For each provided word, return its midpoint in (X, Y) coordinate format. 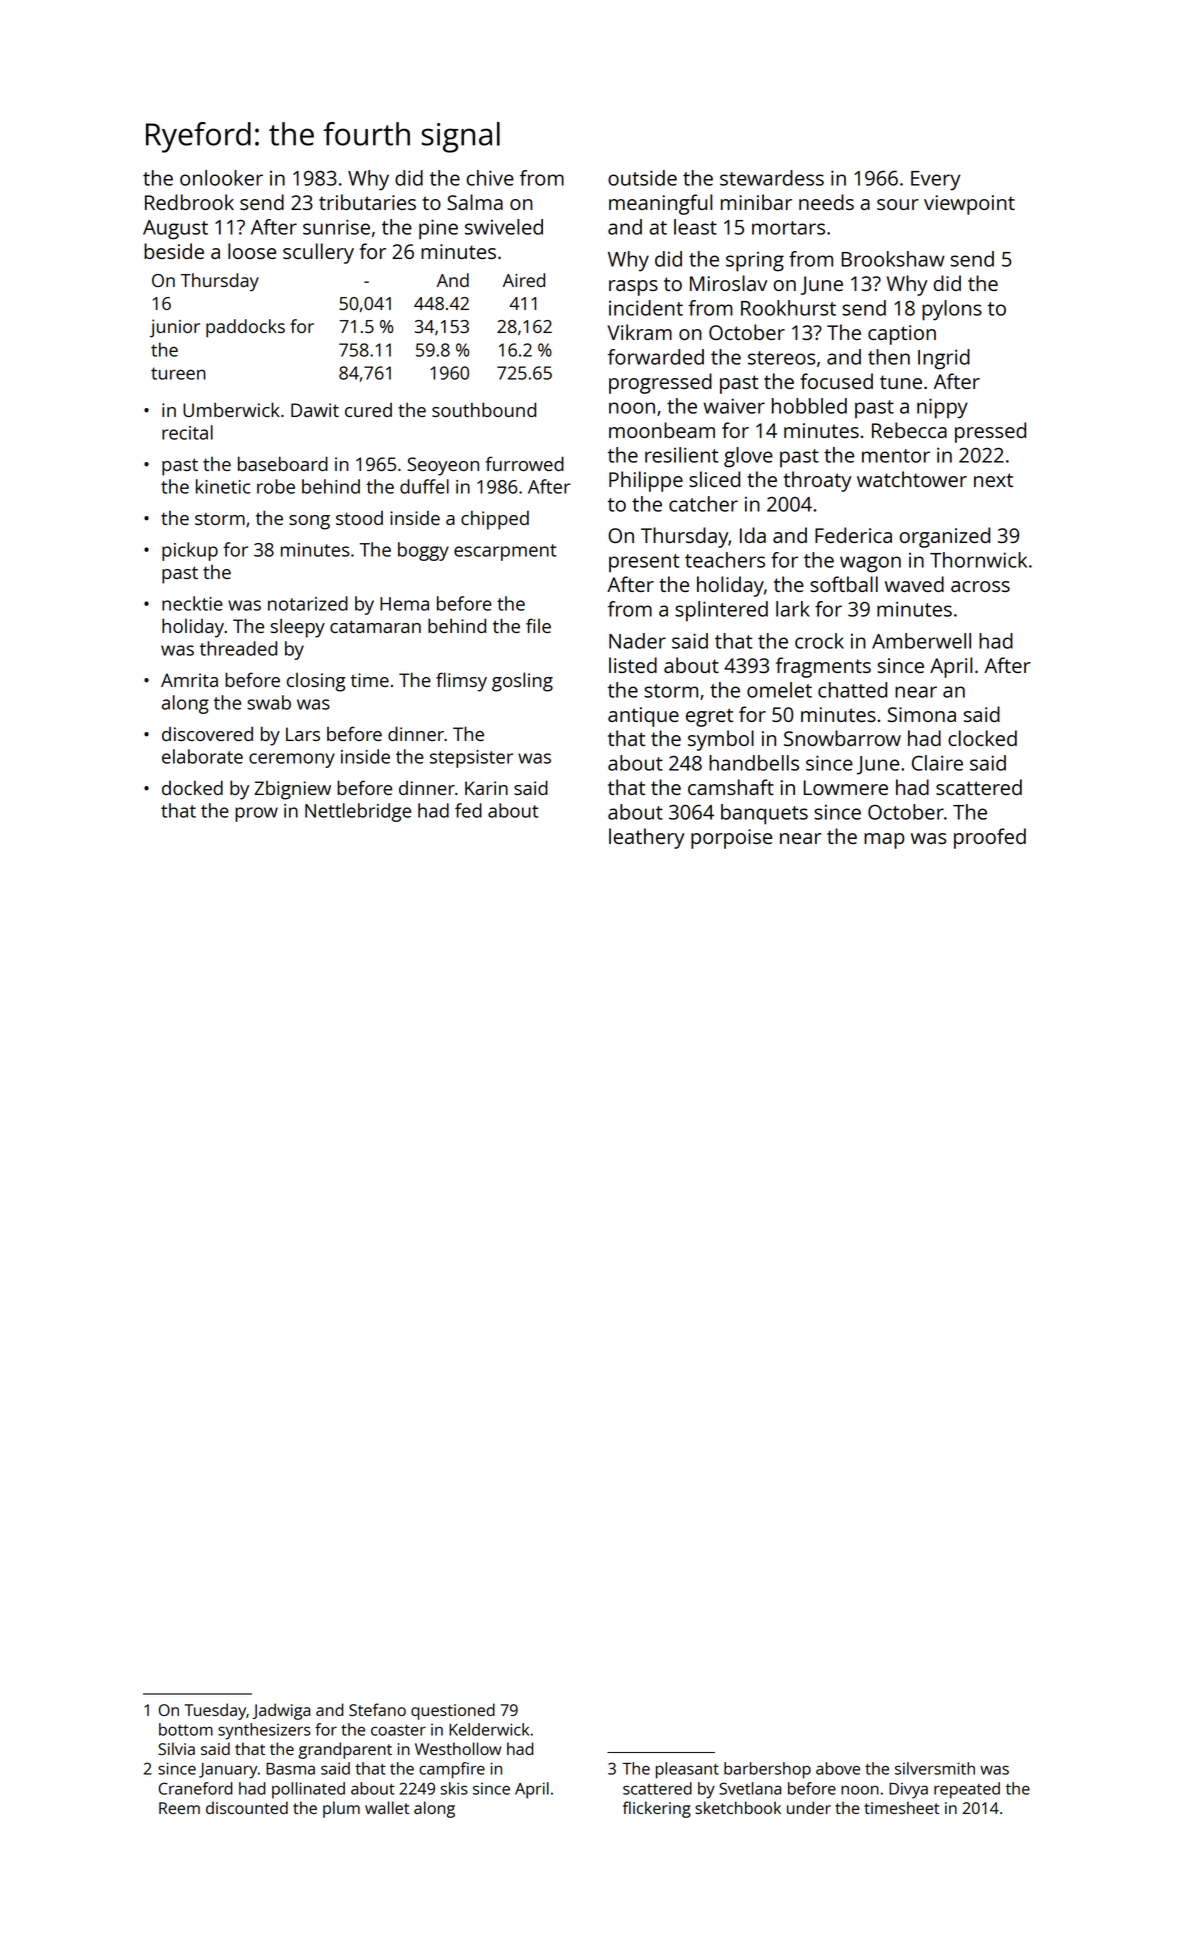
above (838, 1768)
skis (454, 1788)
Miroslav (728, 283)
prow (256, 814)
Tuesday (215, 1711)
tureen (178, 373)
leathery (646, 838)
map (884, 841)
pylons (952, 310)
